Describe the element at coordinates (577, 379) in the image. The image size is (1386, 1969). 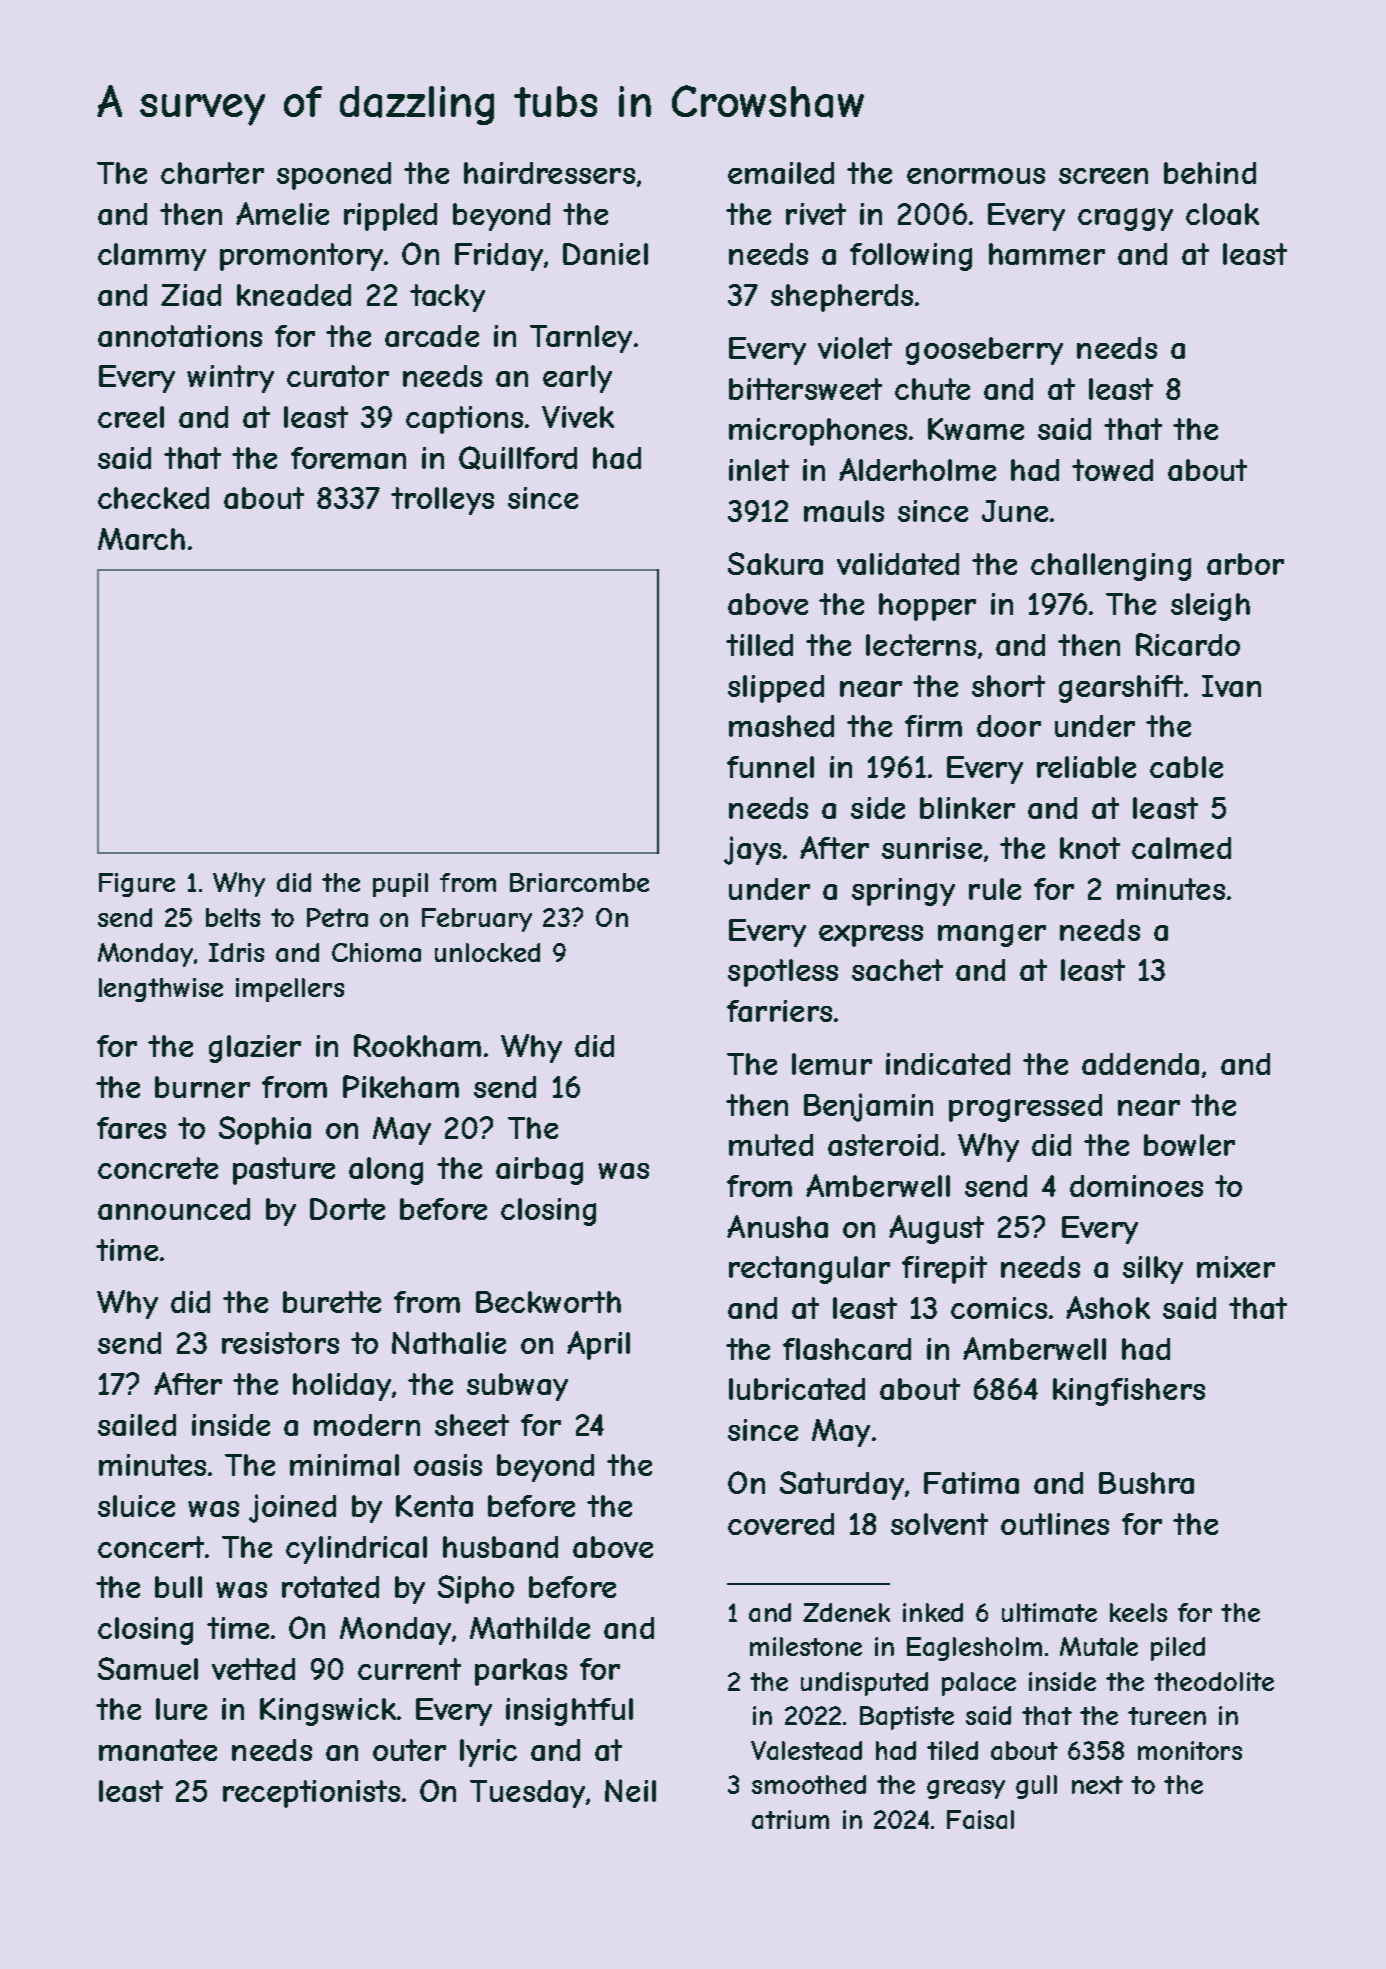
I see `early` at that location.
